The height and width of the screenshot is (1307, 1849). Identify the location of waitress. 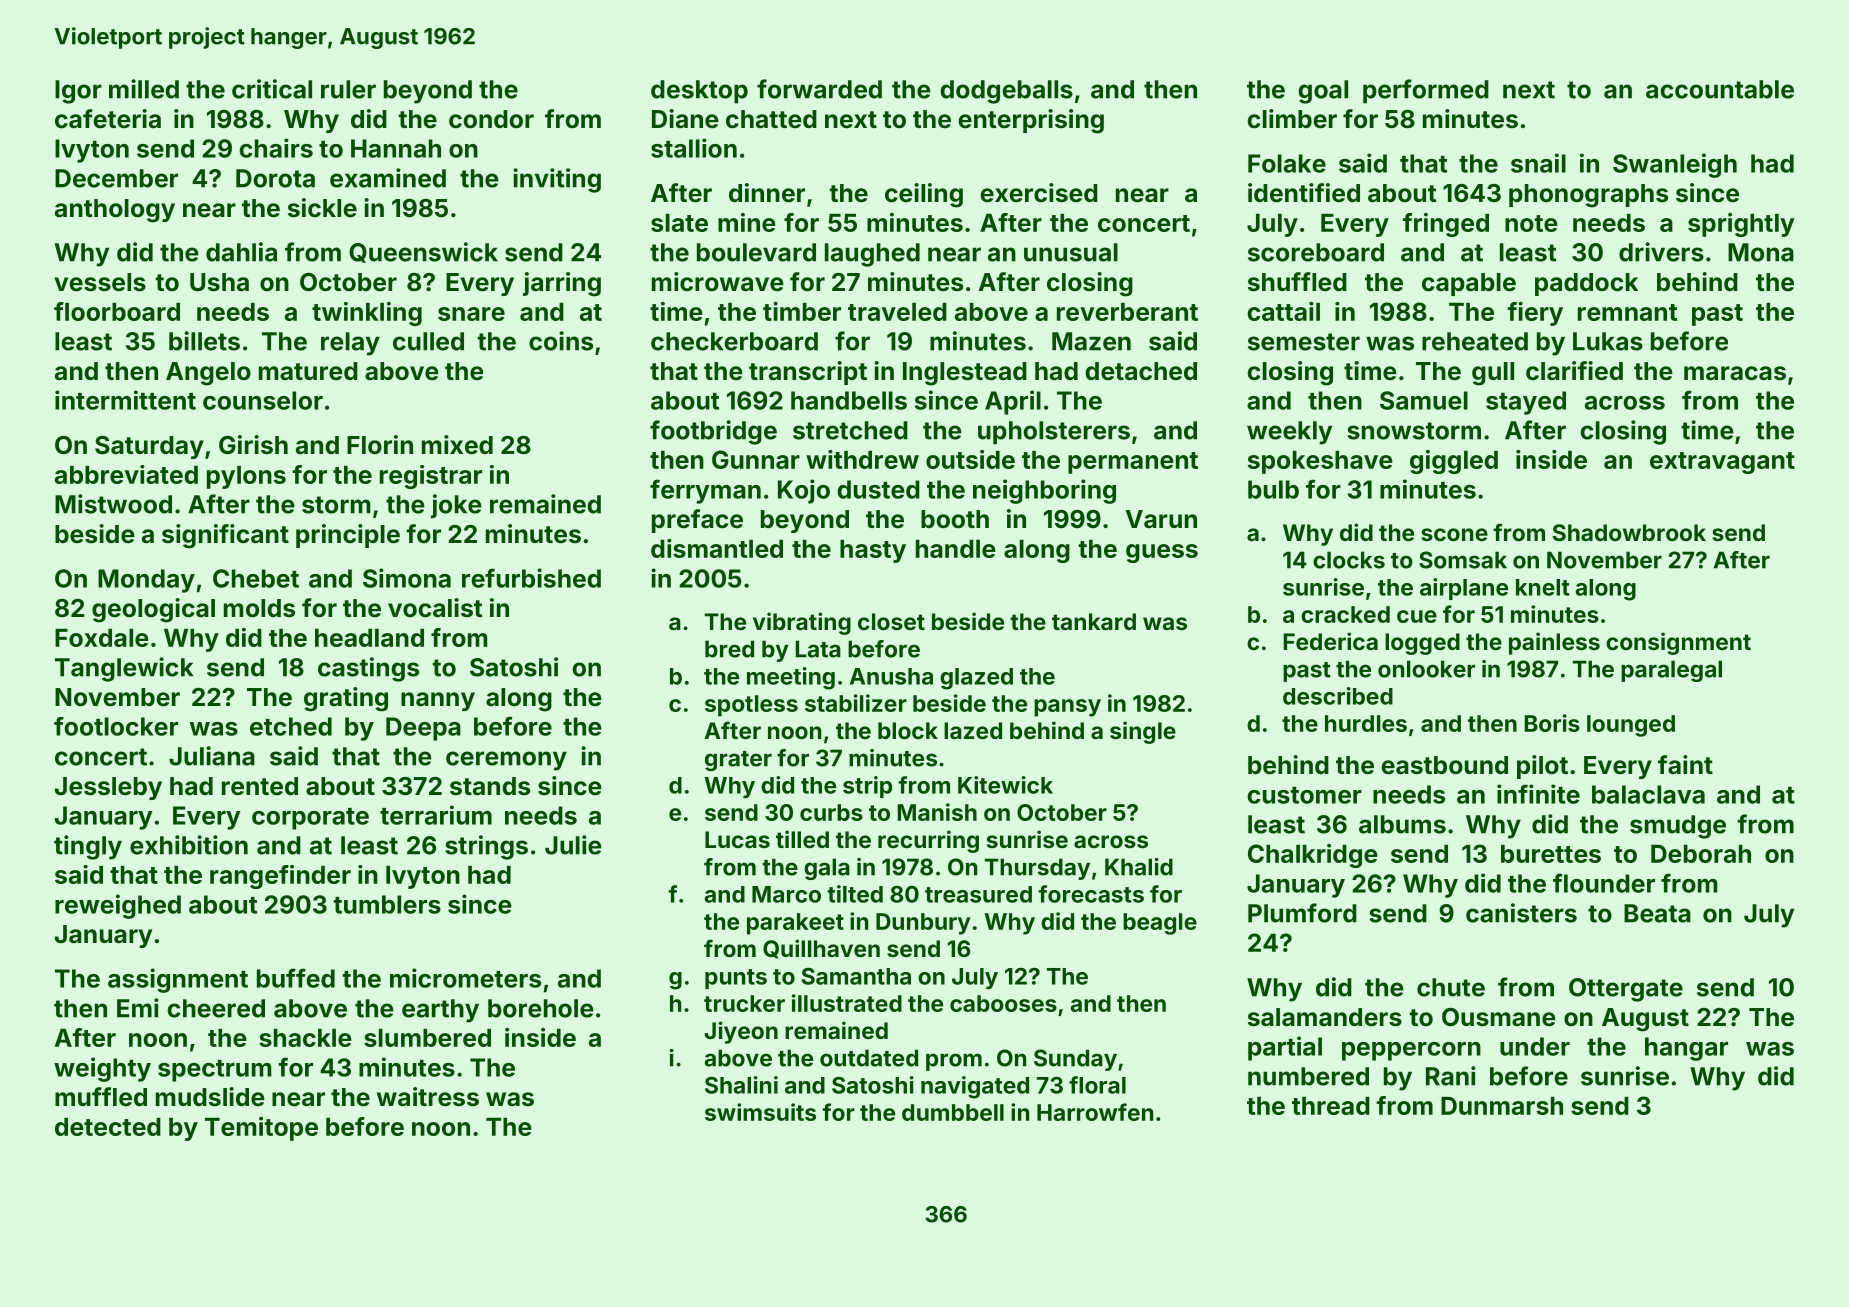
(428, 1097).
